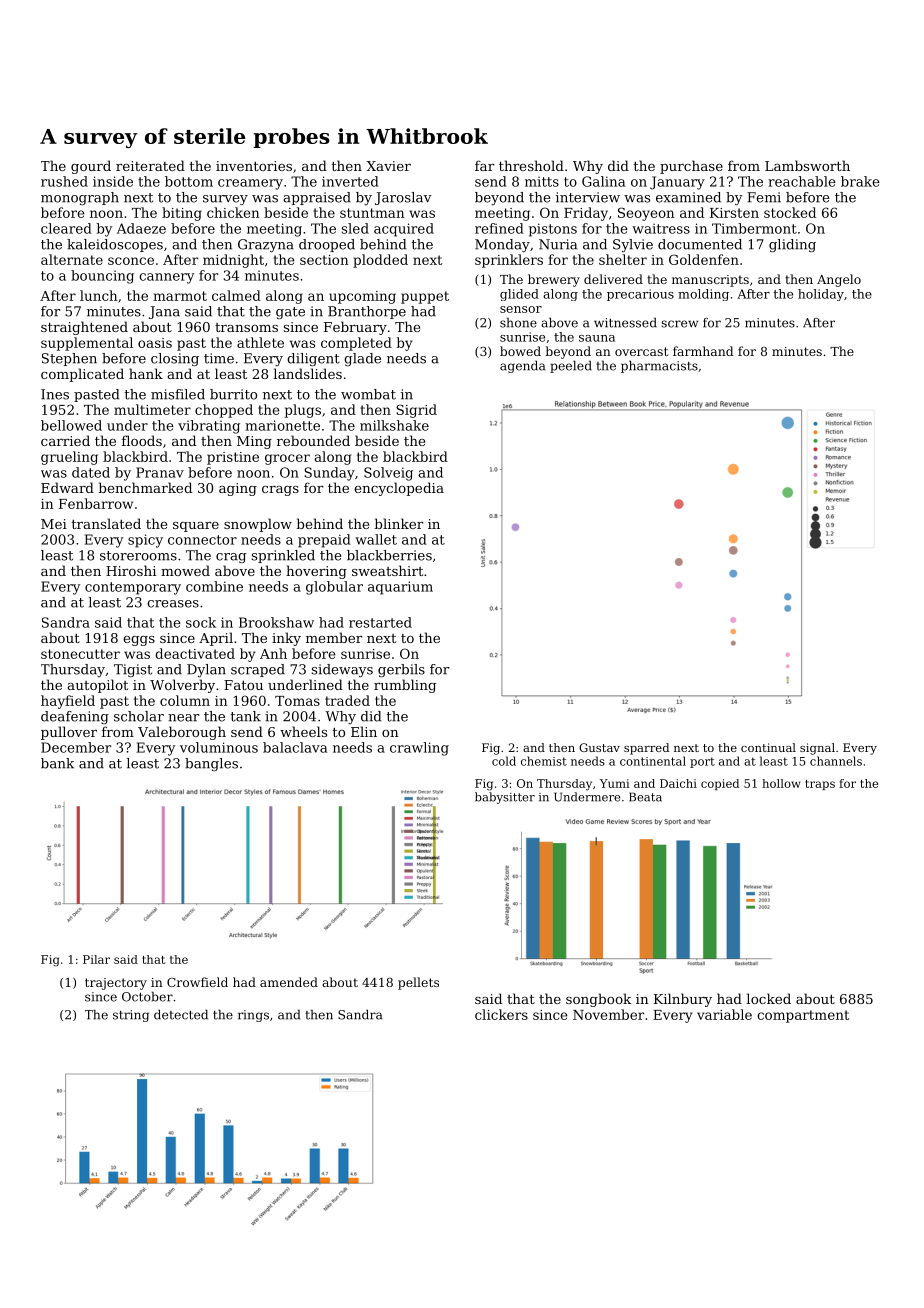  I want to click on farmhand, so click(703, 351).
